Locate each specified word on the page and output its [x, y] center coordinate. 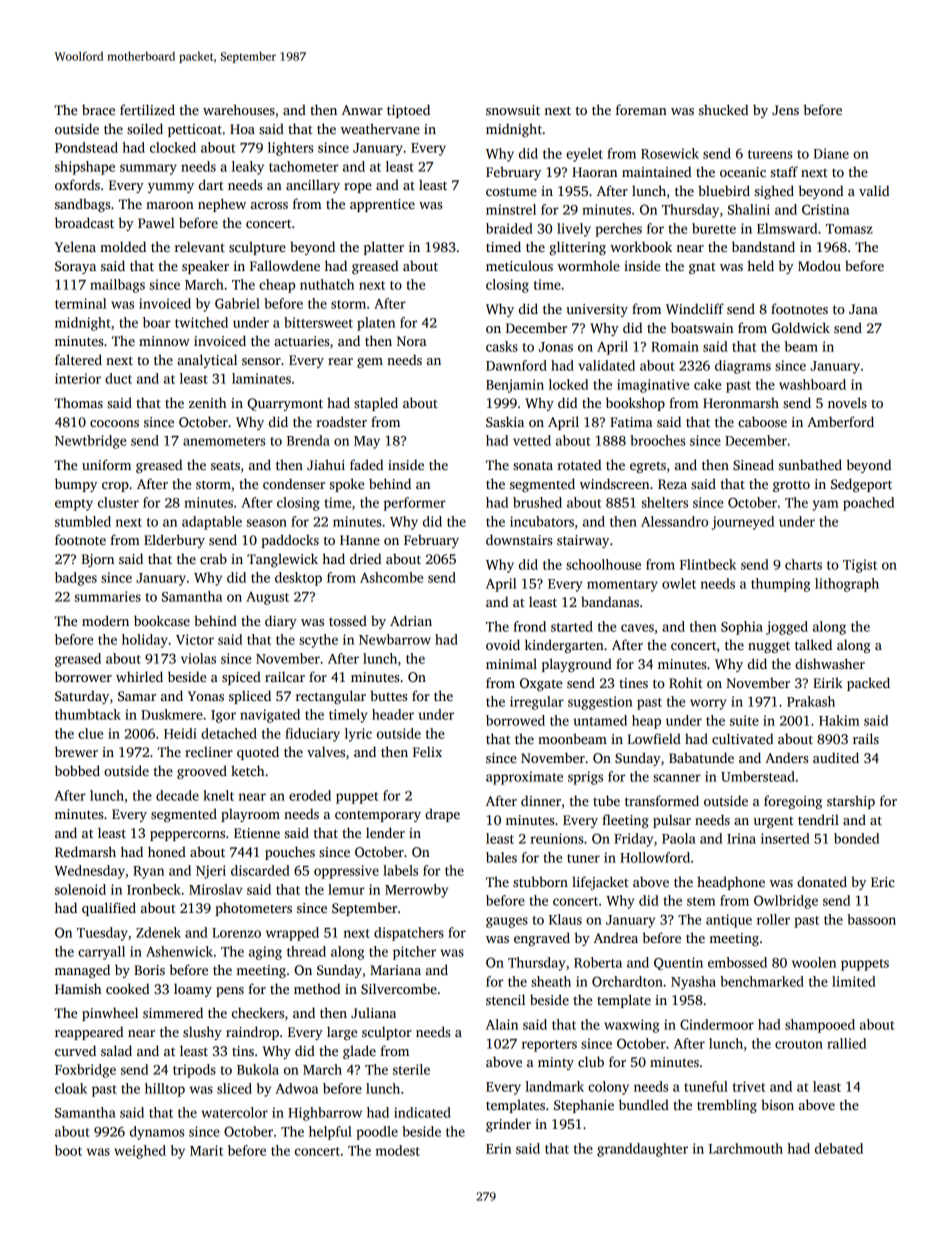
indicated [422, 1112]
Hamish [78, 988]
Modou [819, 265]
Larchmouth [746, 1148]
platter [384, 248]
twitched [201, 322]
